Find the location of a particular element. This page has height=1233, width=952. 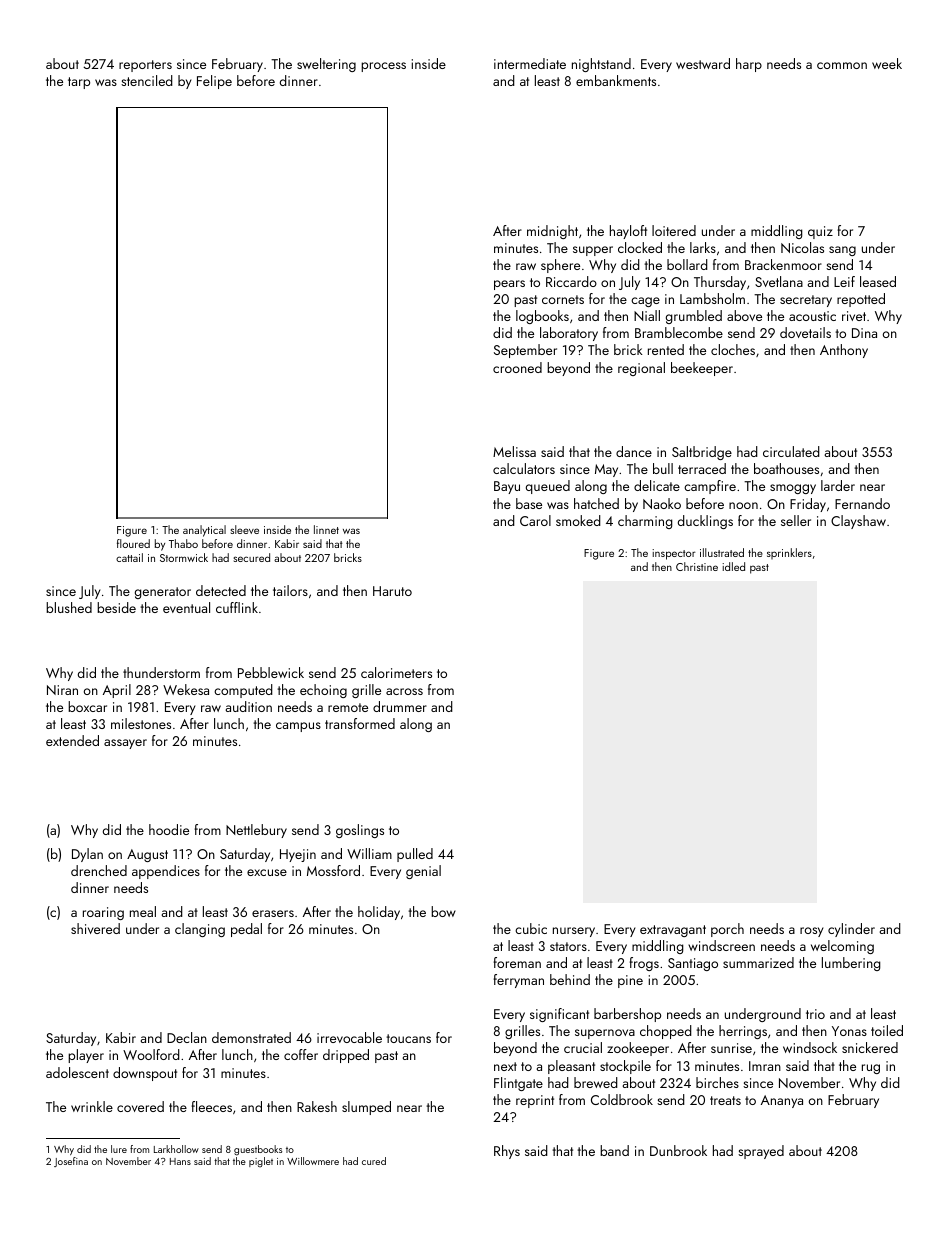

week is located at coordinates (887, 63).
